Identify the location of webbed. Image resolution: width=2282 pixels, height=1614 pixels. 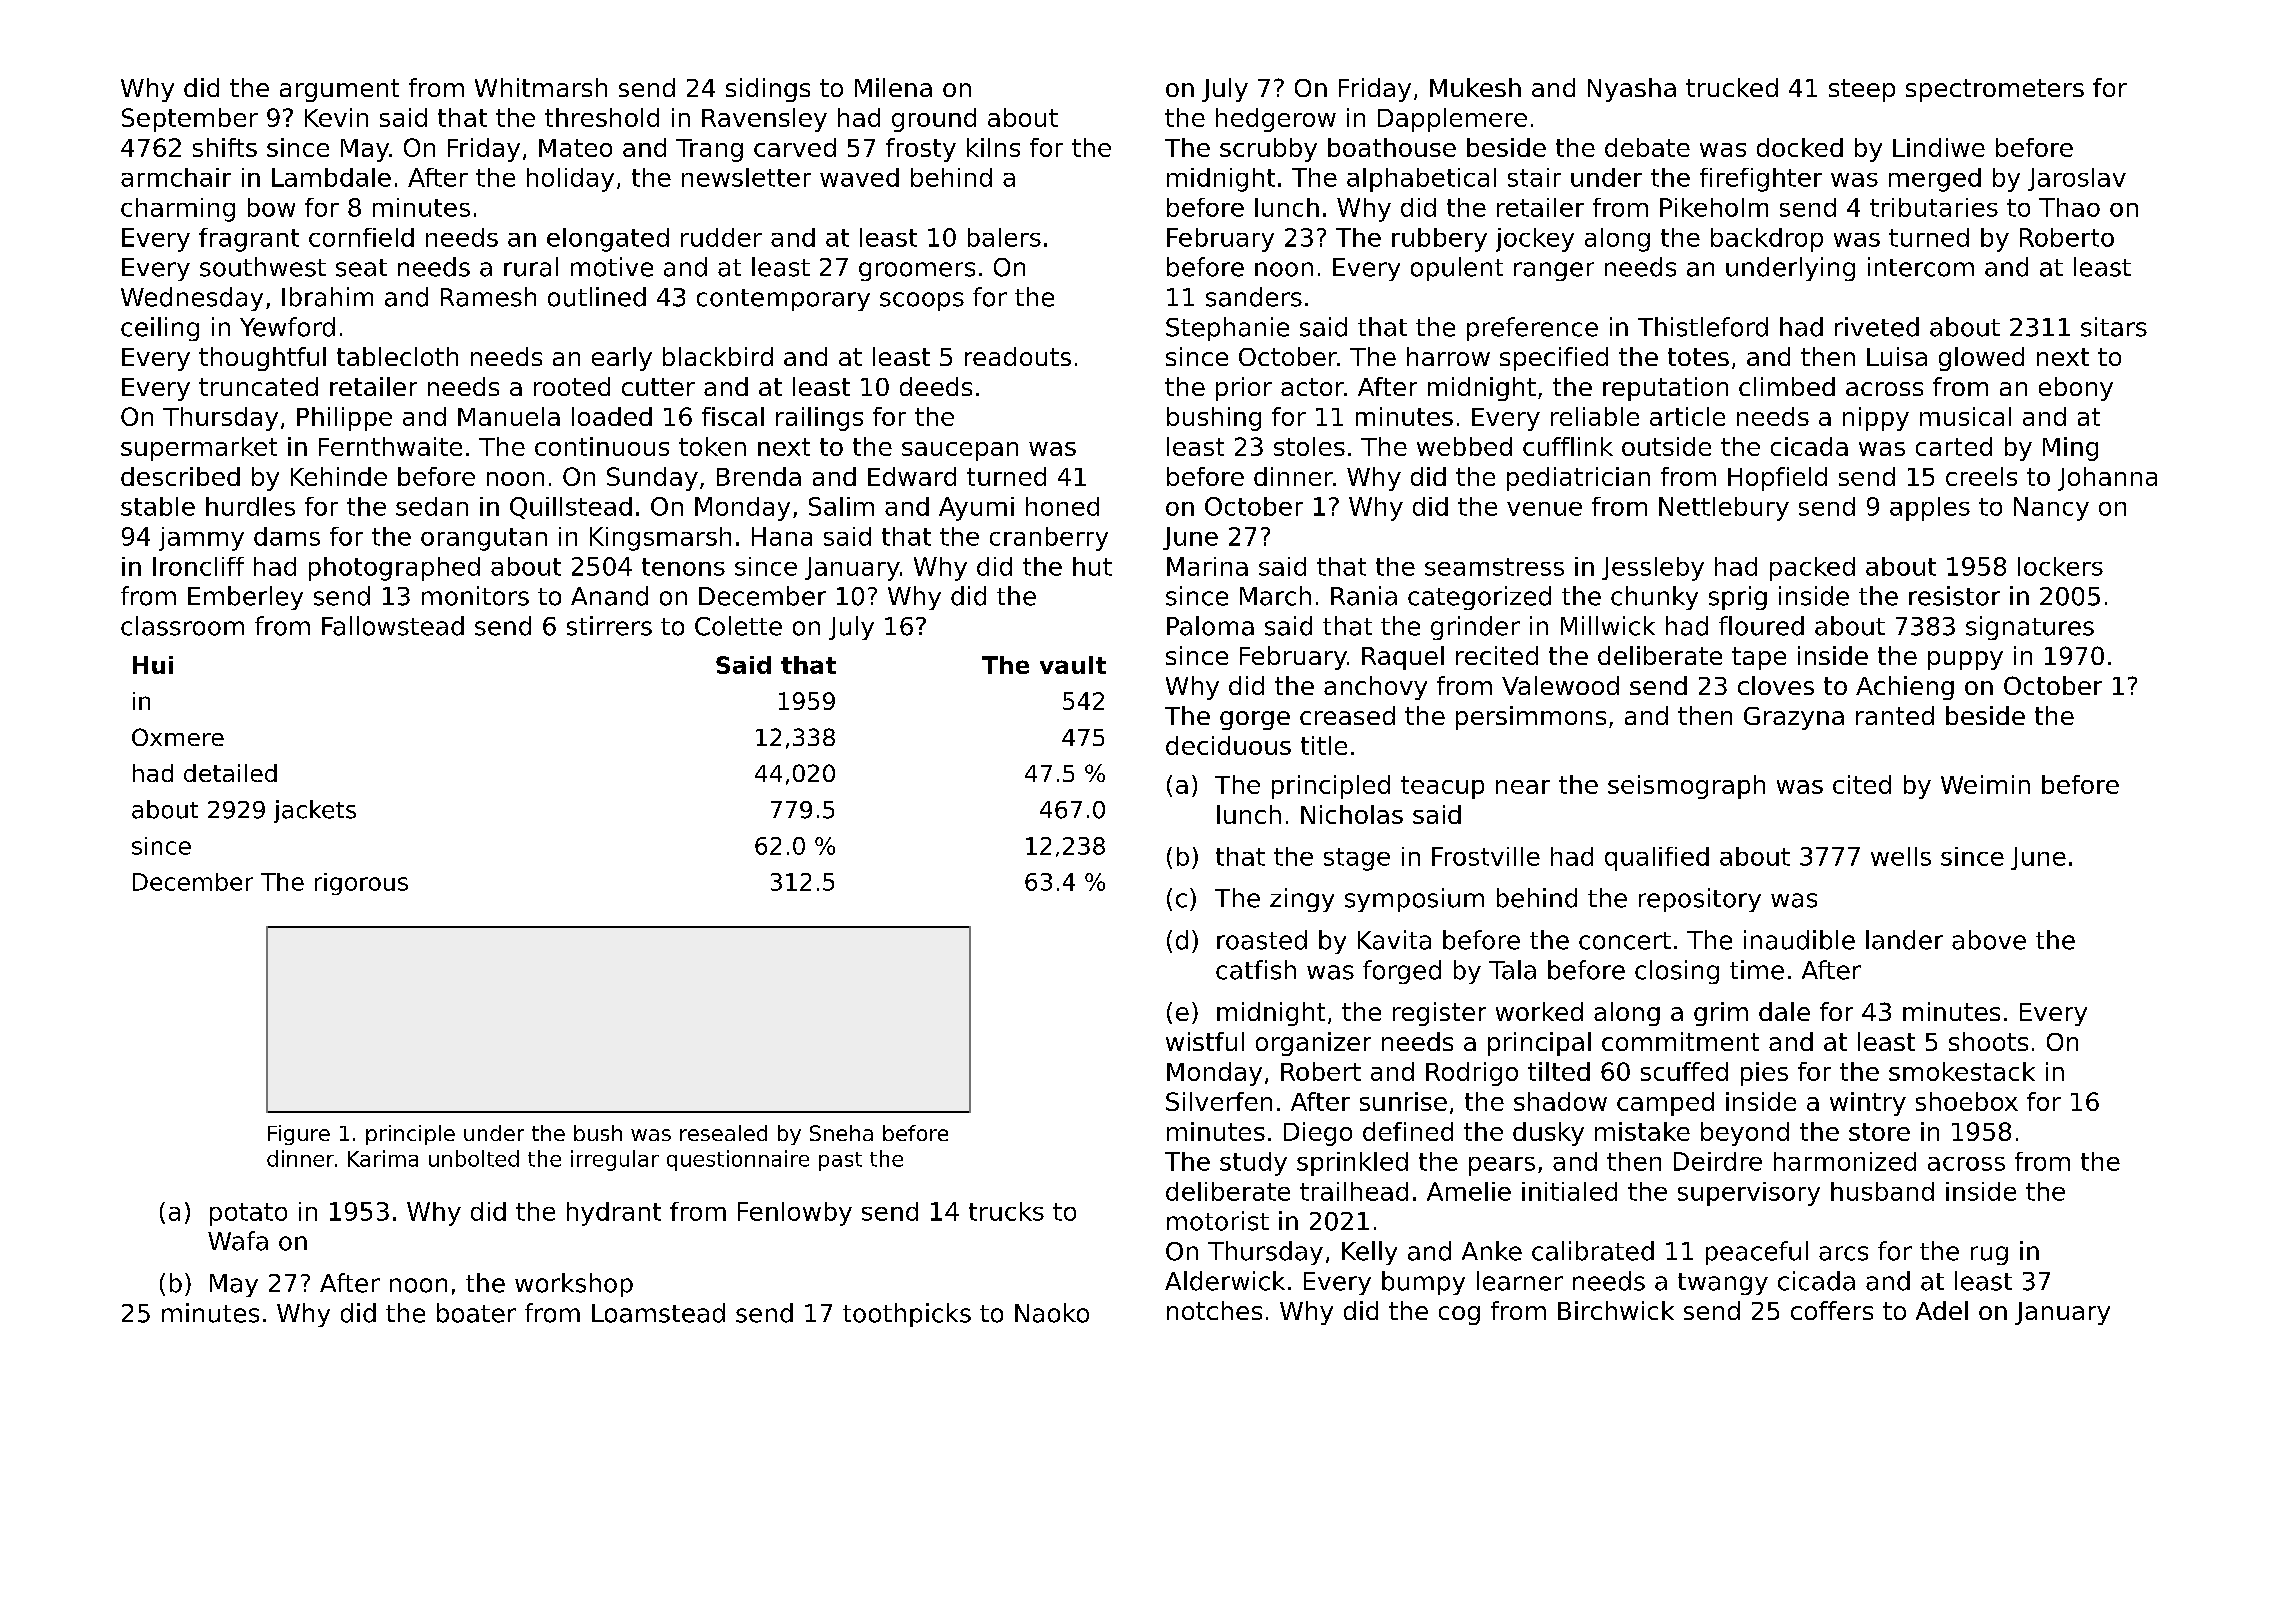
(1464, 446).
